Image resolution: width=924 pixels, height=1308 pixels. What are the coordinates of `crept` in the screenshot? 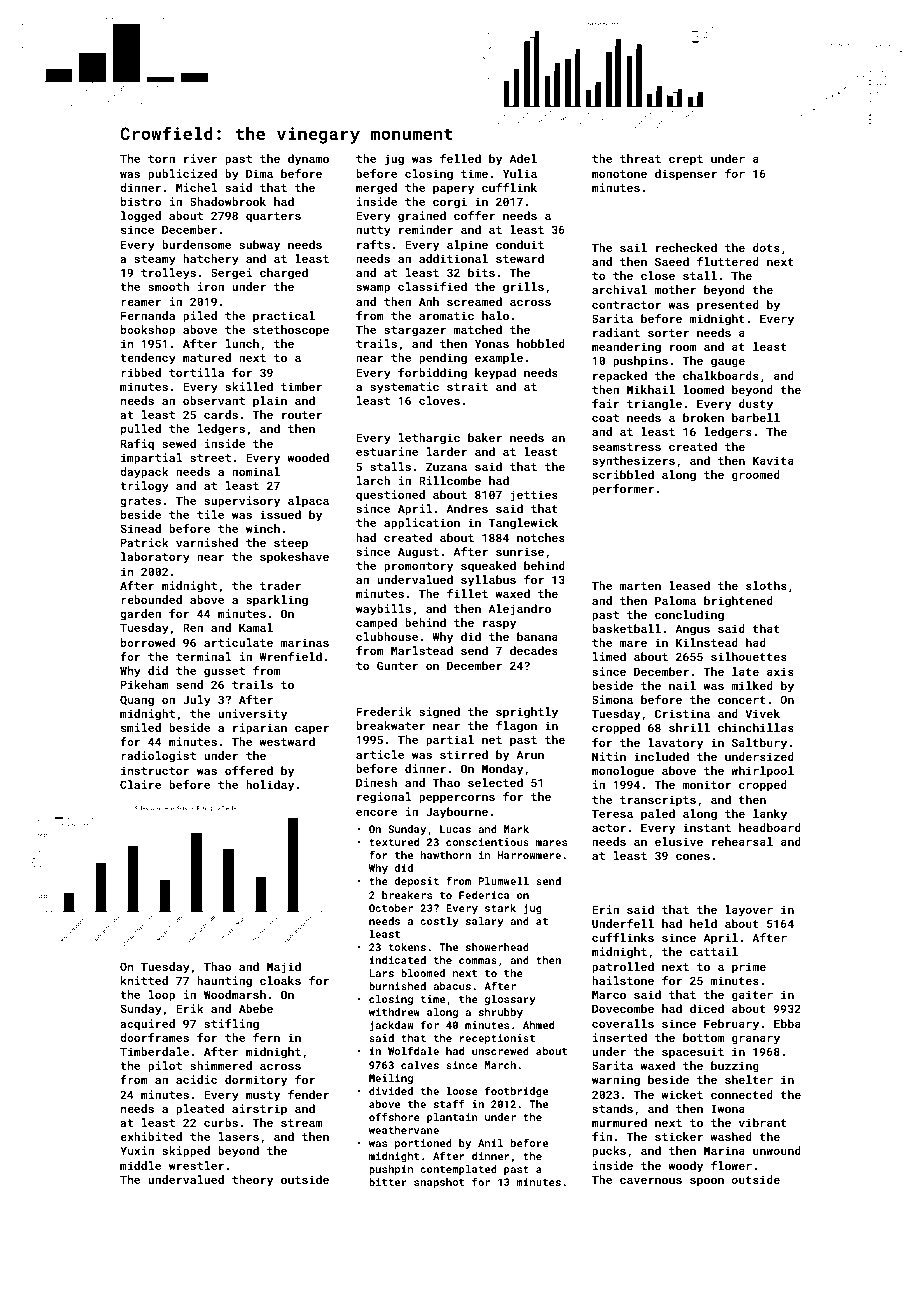 It's located at (686, 160).
